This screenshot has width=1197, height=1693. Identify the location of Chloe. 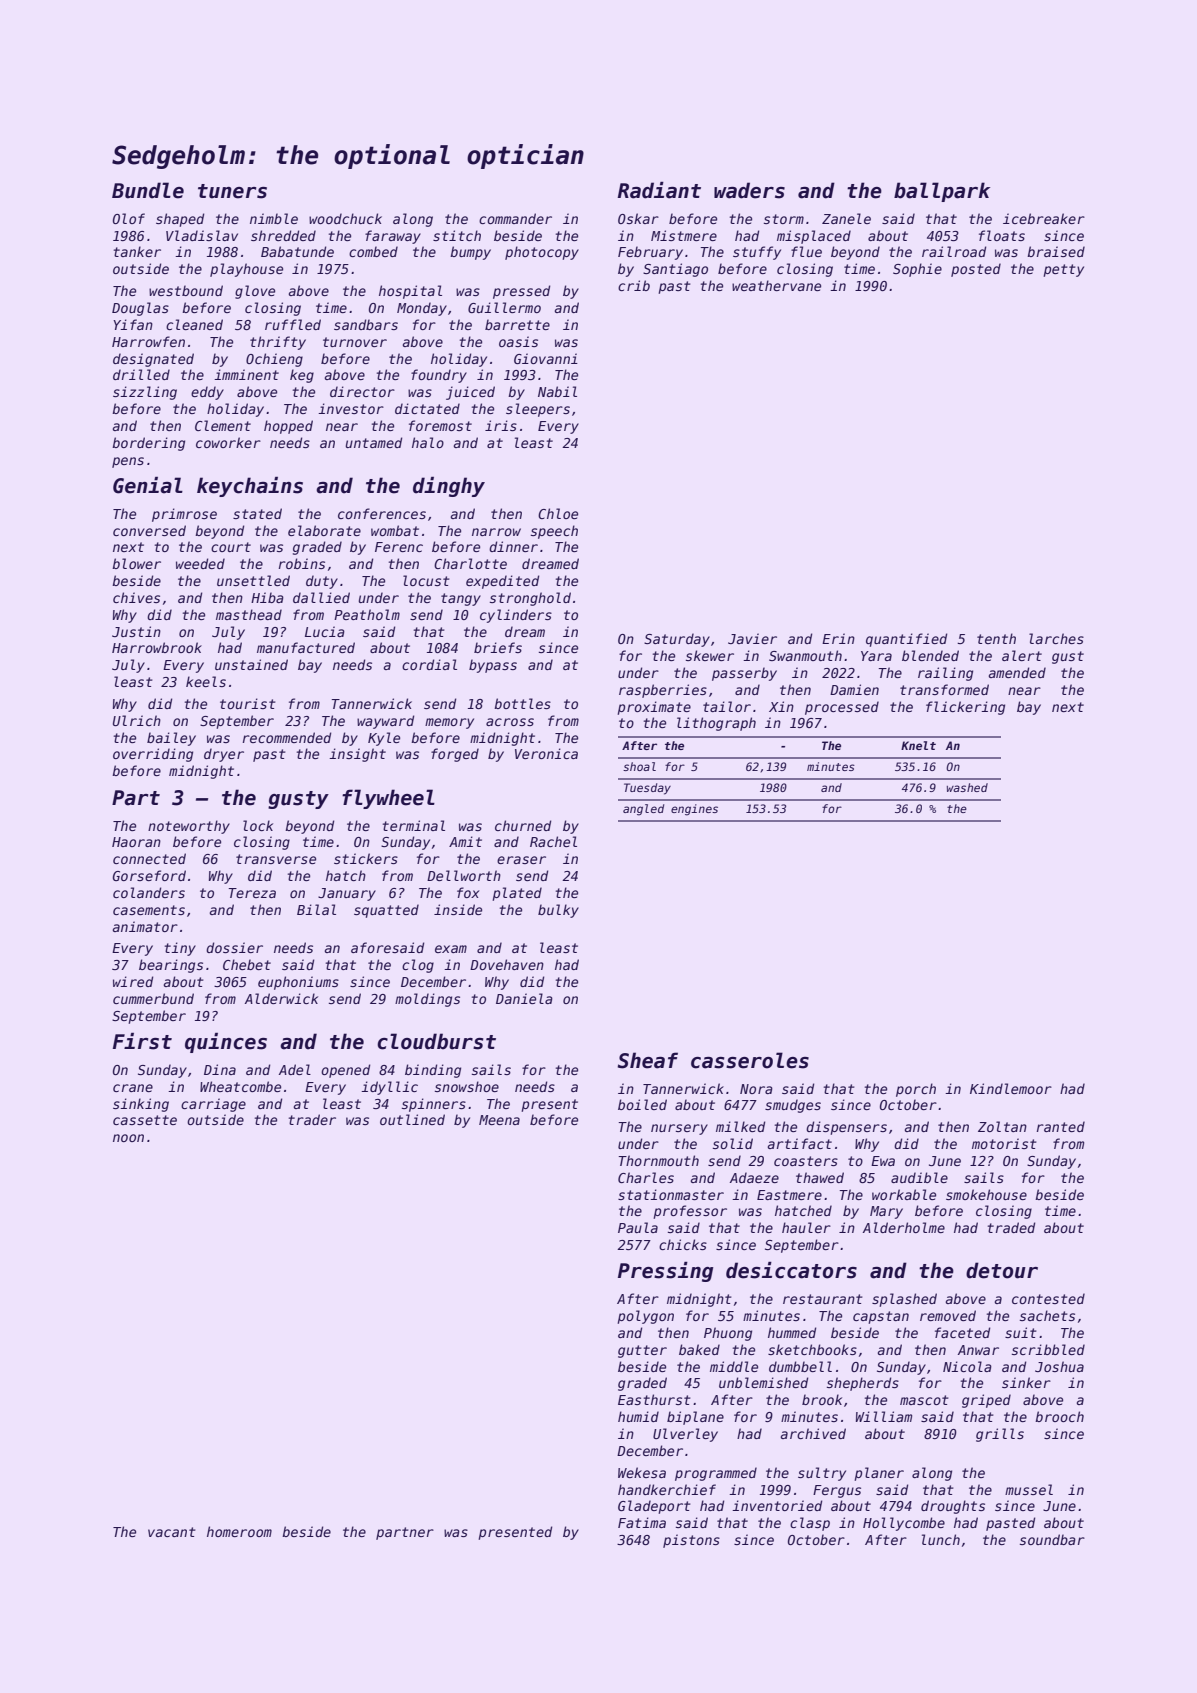
(558, 513).
